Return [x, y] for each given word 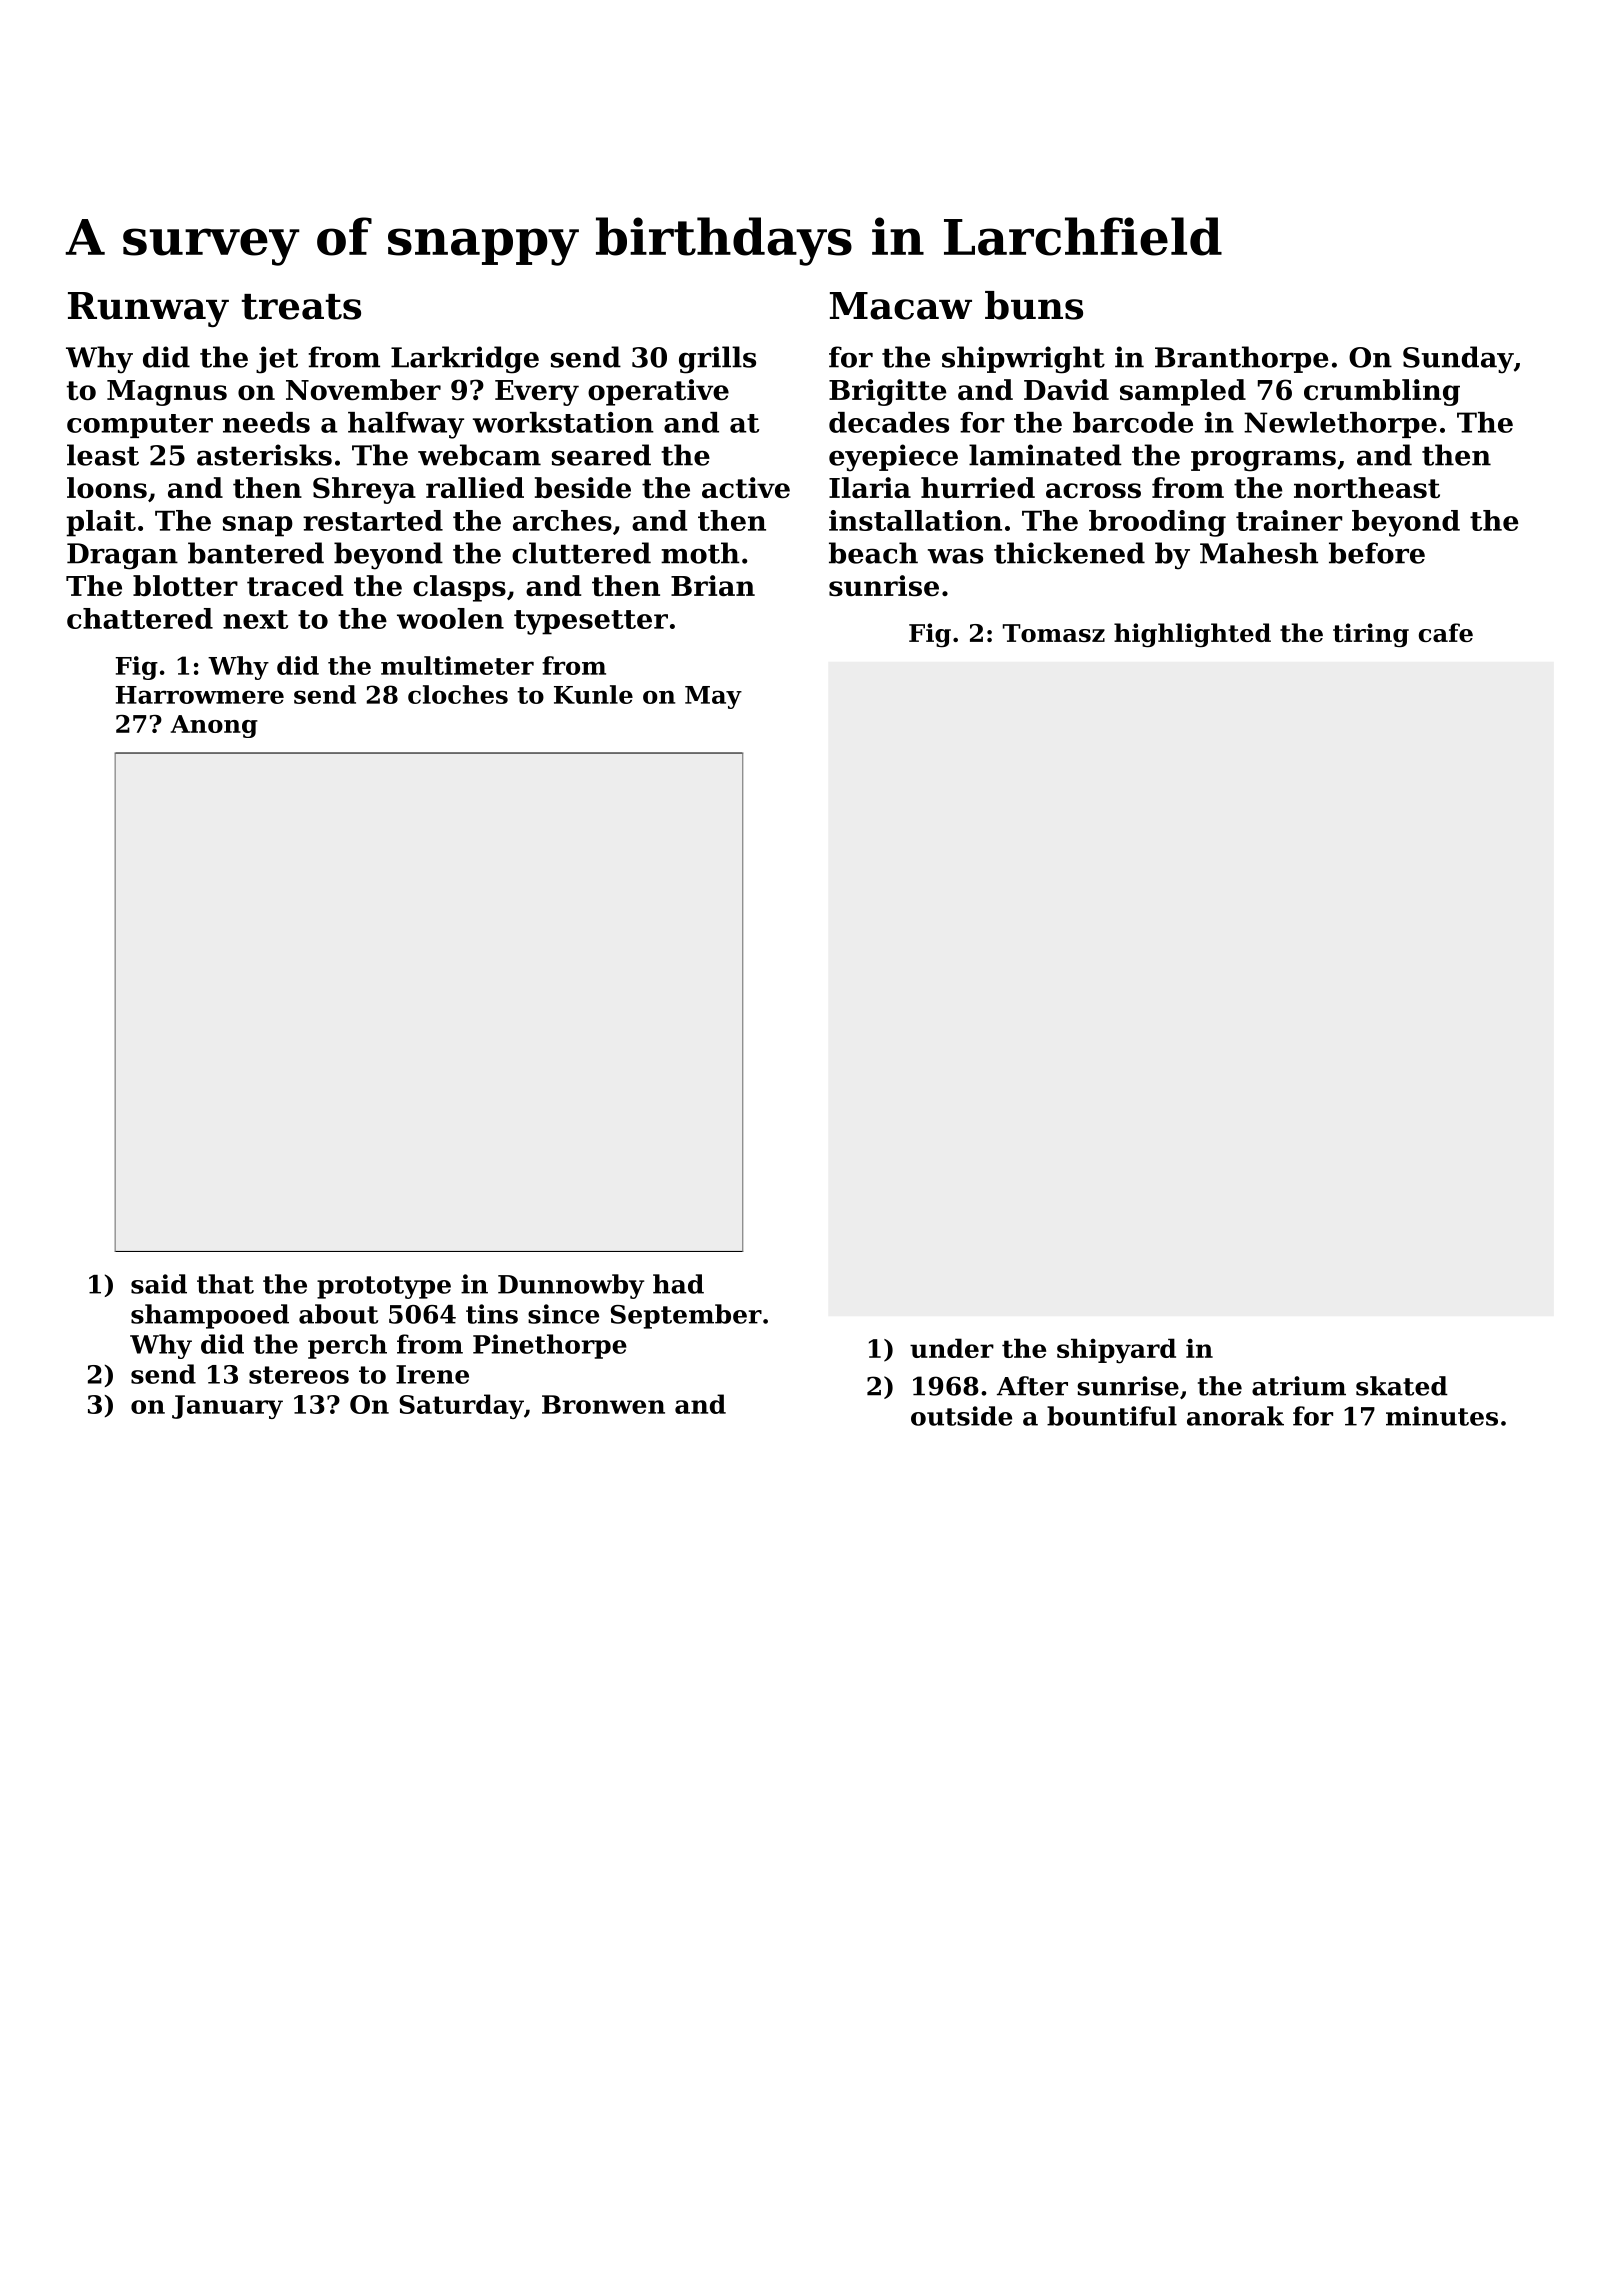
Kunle [593, 694]
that [225, 1284]
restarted [373, 520]
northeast [1367, 487]
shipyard [1116, 1351]
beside [583, 487]
